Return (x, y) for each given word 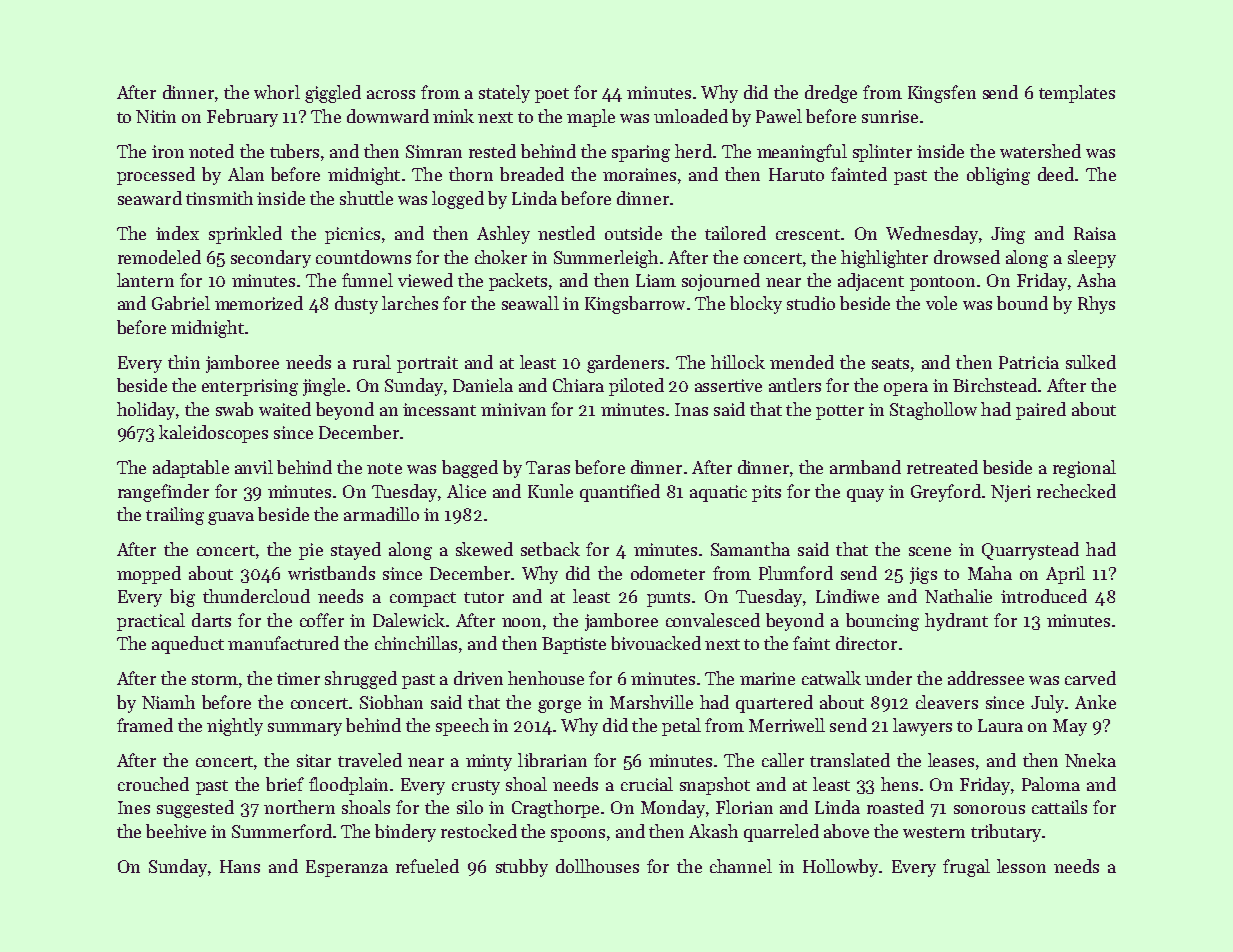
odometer (668, 573)
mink (453, 116)
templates (1077, 94)
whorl (277, 92)
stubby (522, 868)
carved (1090, 678)
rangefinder (163, 493)
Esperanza (347, 868)
